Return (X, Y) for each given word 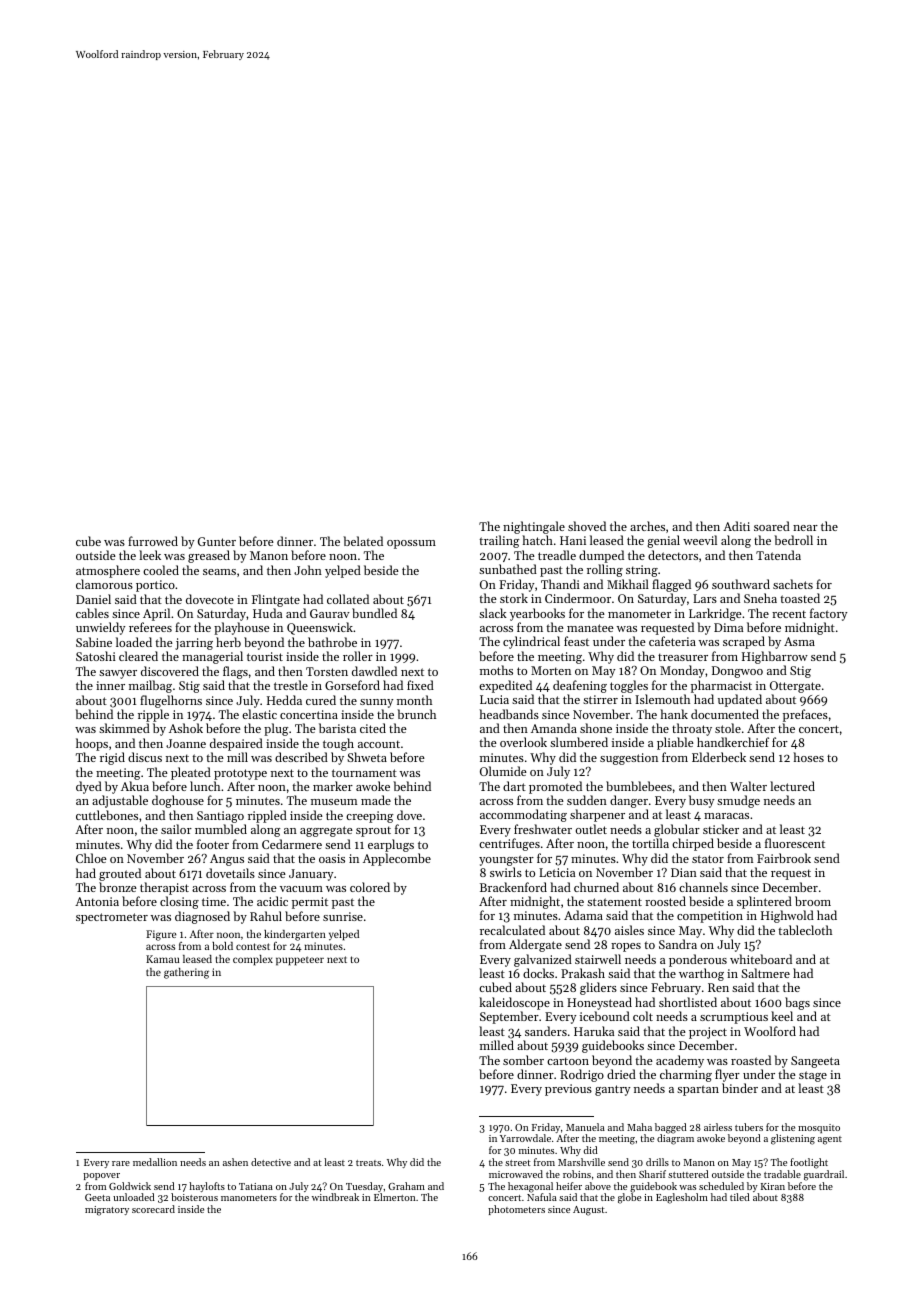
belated (363, 541)
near (805, 528)
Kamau (162, 959)
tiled (740, 1197)
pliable (675, 743)
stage (813, 1076)
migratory (107, 1211)
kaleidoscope (514, 1003)
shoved (587, 526)
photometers (516, 1210)
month (414, 700)
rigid (112, 758)
